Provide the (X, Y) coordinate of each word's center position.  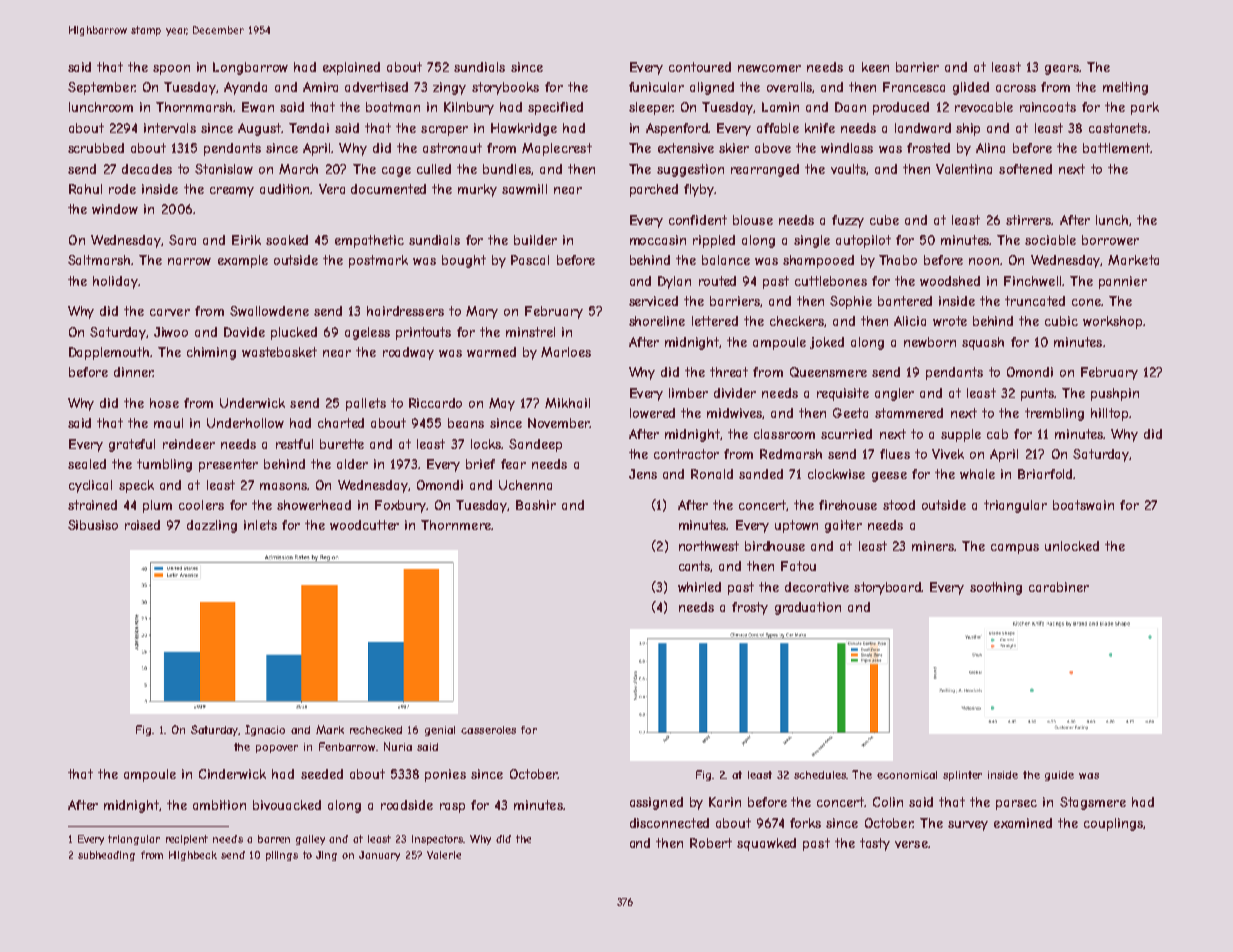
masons (283, 486)
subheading (106, 856)
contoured (700, 67)
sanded (761, 474)
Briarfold (1045, 474)
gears (1062, 70)
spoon (171, 70)
